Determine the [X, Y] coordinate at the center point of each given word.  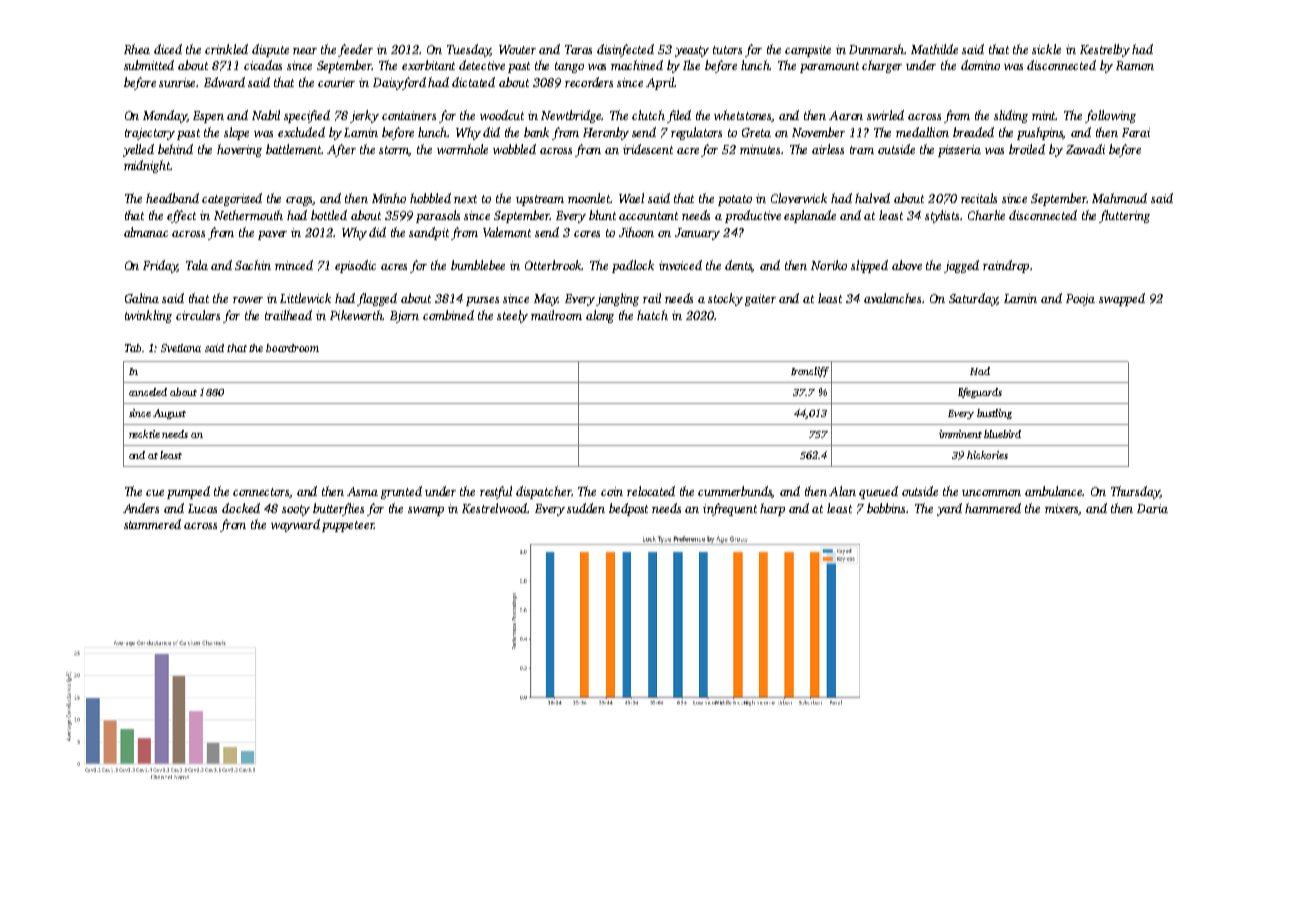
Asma [362, 491]
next [465, 199]
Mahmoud [1119, 198]
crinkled [226, 49]
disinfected [625, 50]
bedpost [628, 509]
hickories [987, 455]
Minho [389, 198]
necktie [144, 434]
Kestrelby [1105, 50]
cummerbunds [735, 492]
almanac [146, 232]
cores [587, 234]
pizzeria [959, 151]
